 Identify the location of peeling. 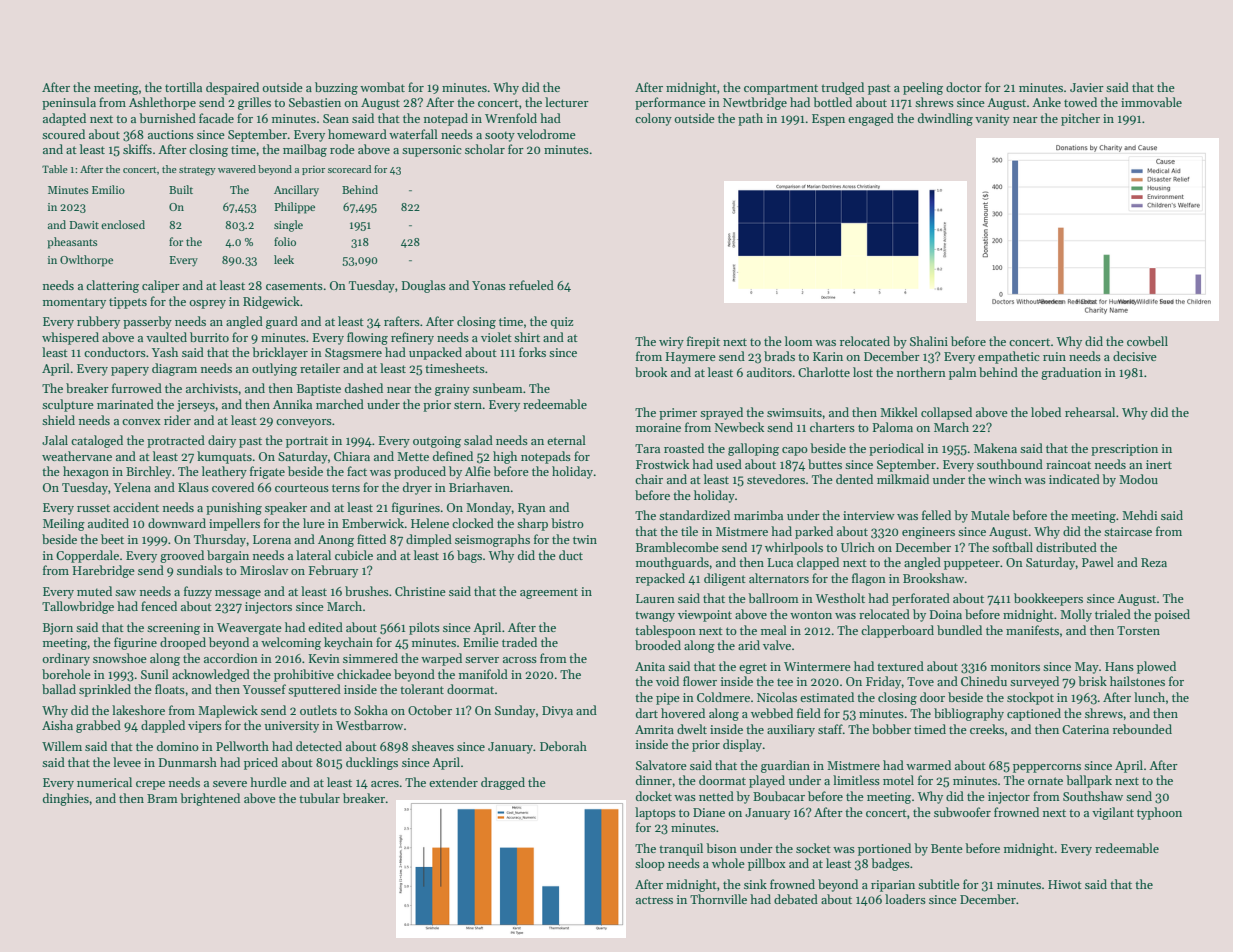
(923, 88).
